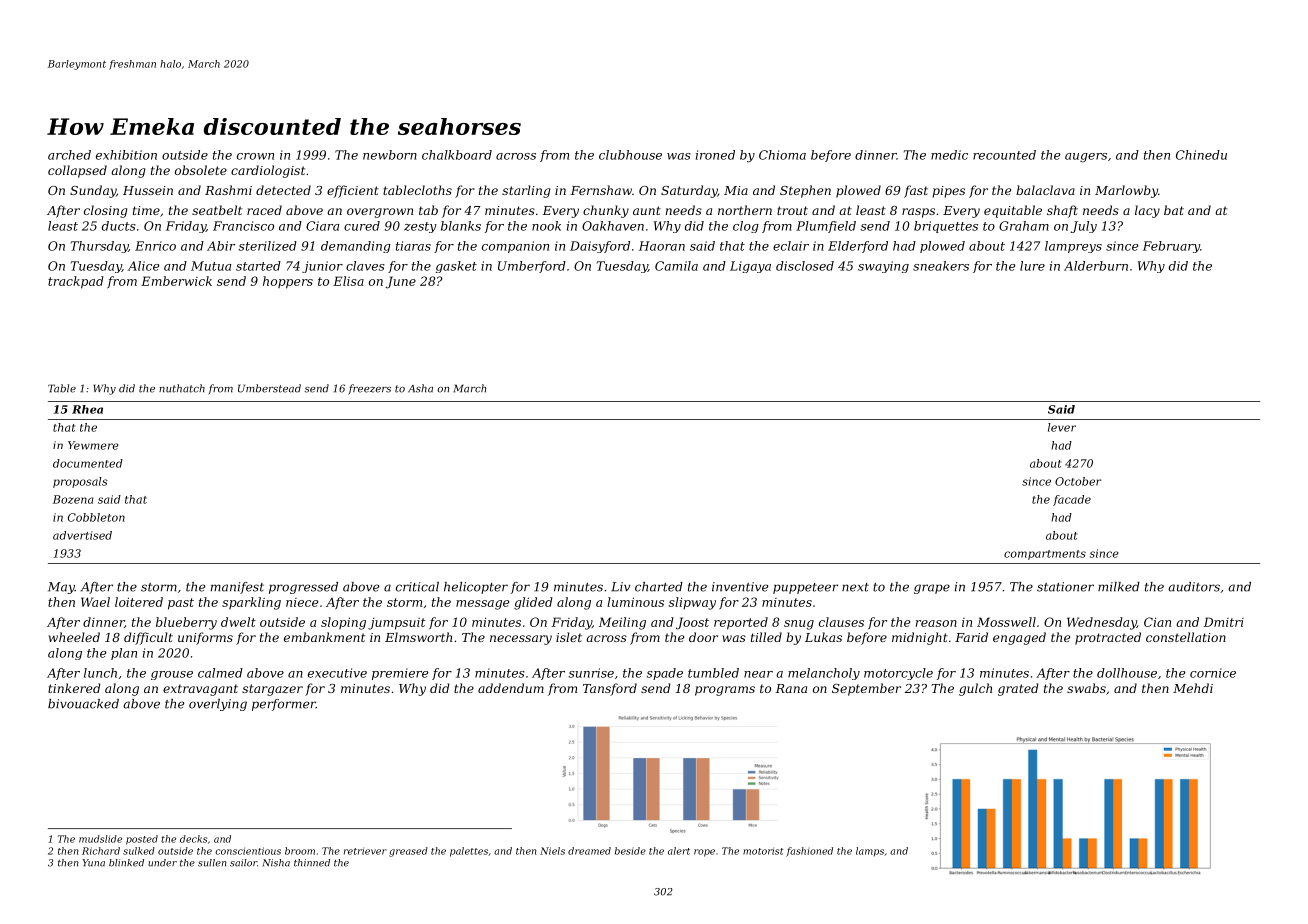  Describe the element at coordinates (782, 155) in the document. I see `Chioma` at that location.
